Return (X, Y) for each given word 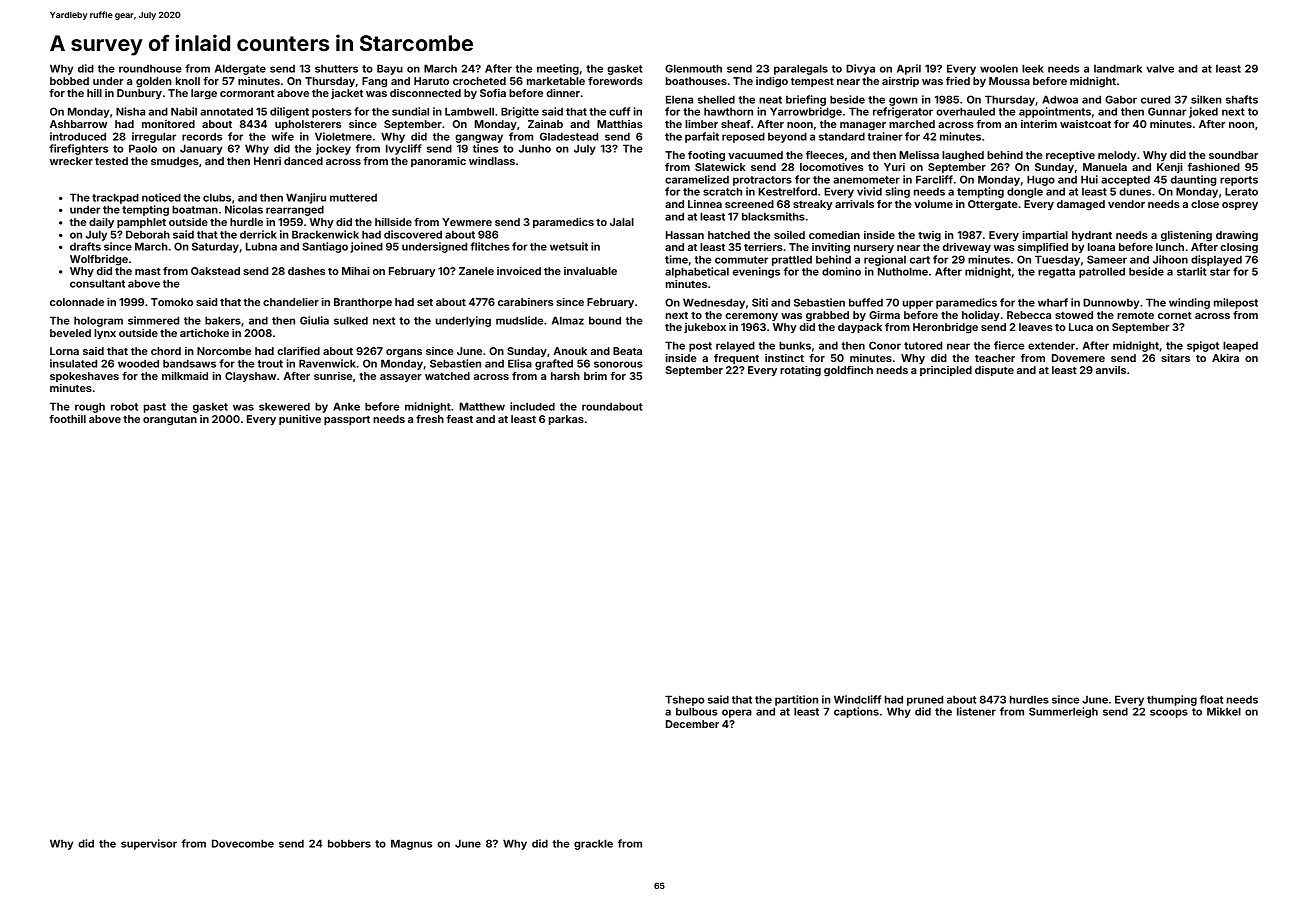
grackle (593, 844)
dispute (994, 371)
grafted (554, 364)
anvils (1111, 370)
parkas (566, 420)
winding (1189, 303)
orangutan (170, 421)
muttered (353, 198)
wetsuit (569, 246)
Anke (346, 406)
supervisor (149, 844)
